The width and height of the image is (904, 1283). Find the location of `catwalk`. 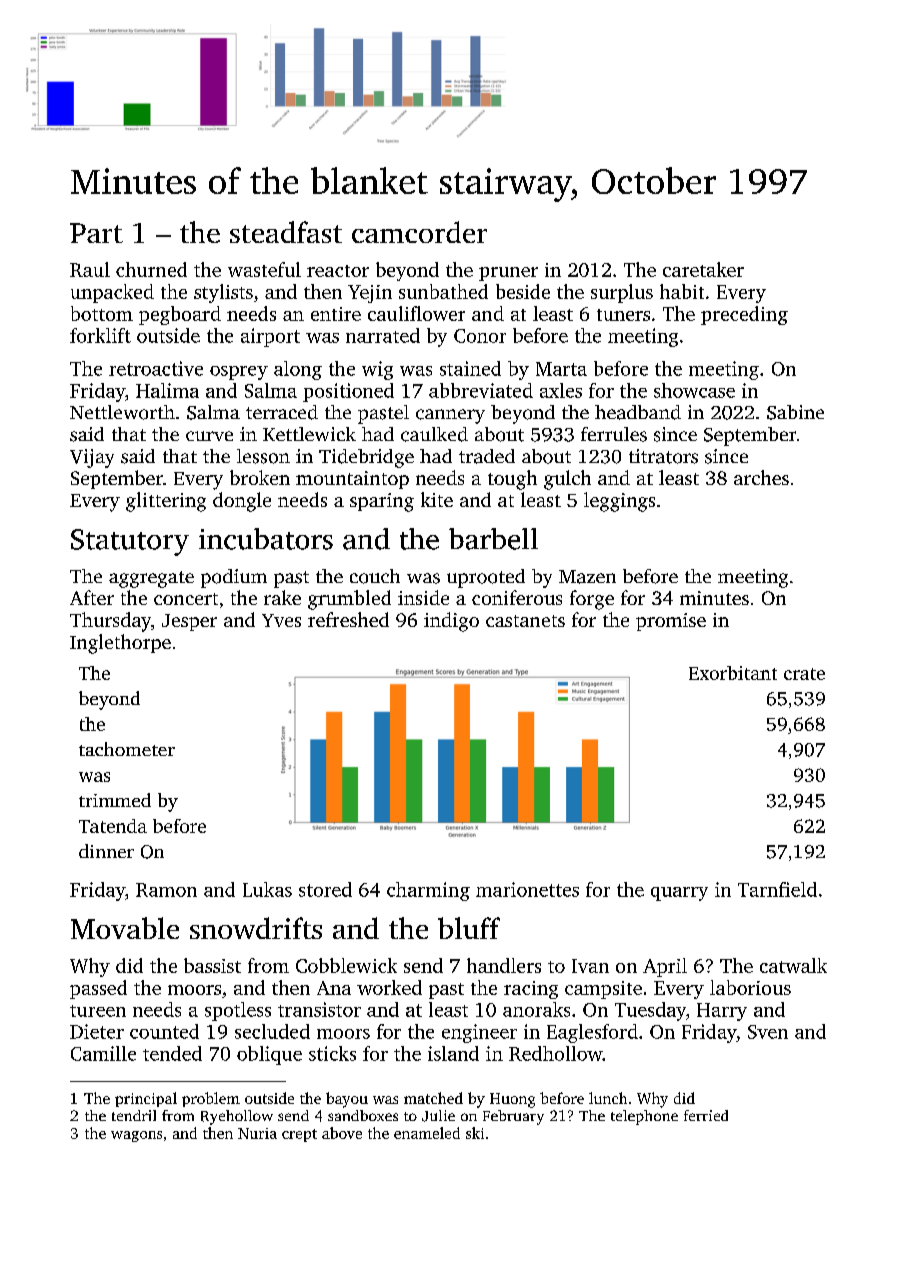

catwalk is located at coordinates (793, 965).
